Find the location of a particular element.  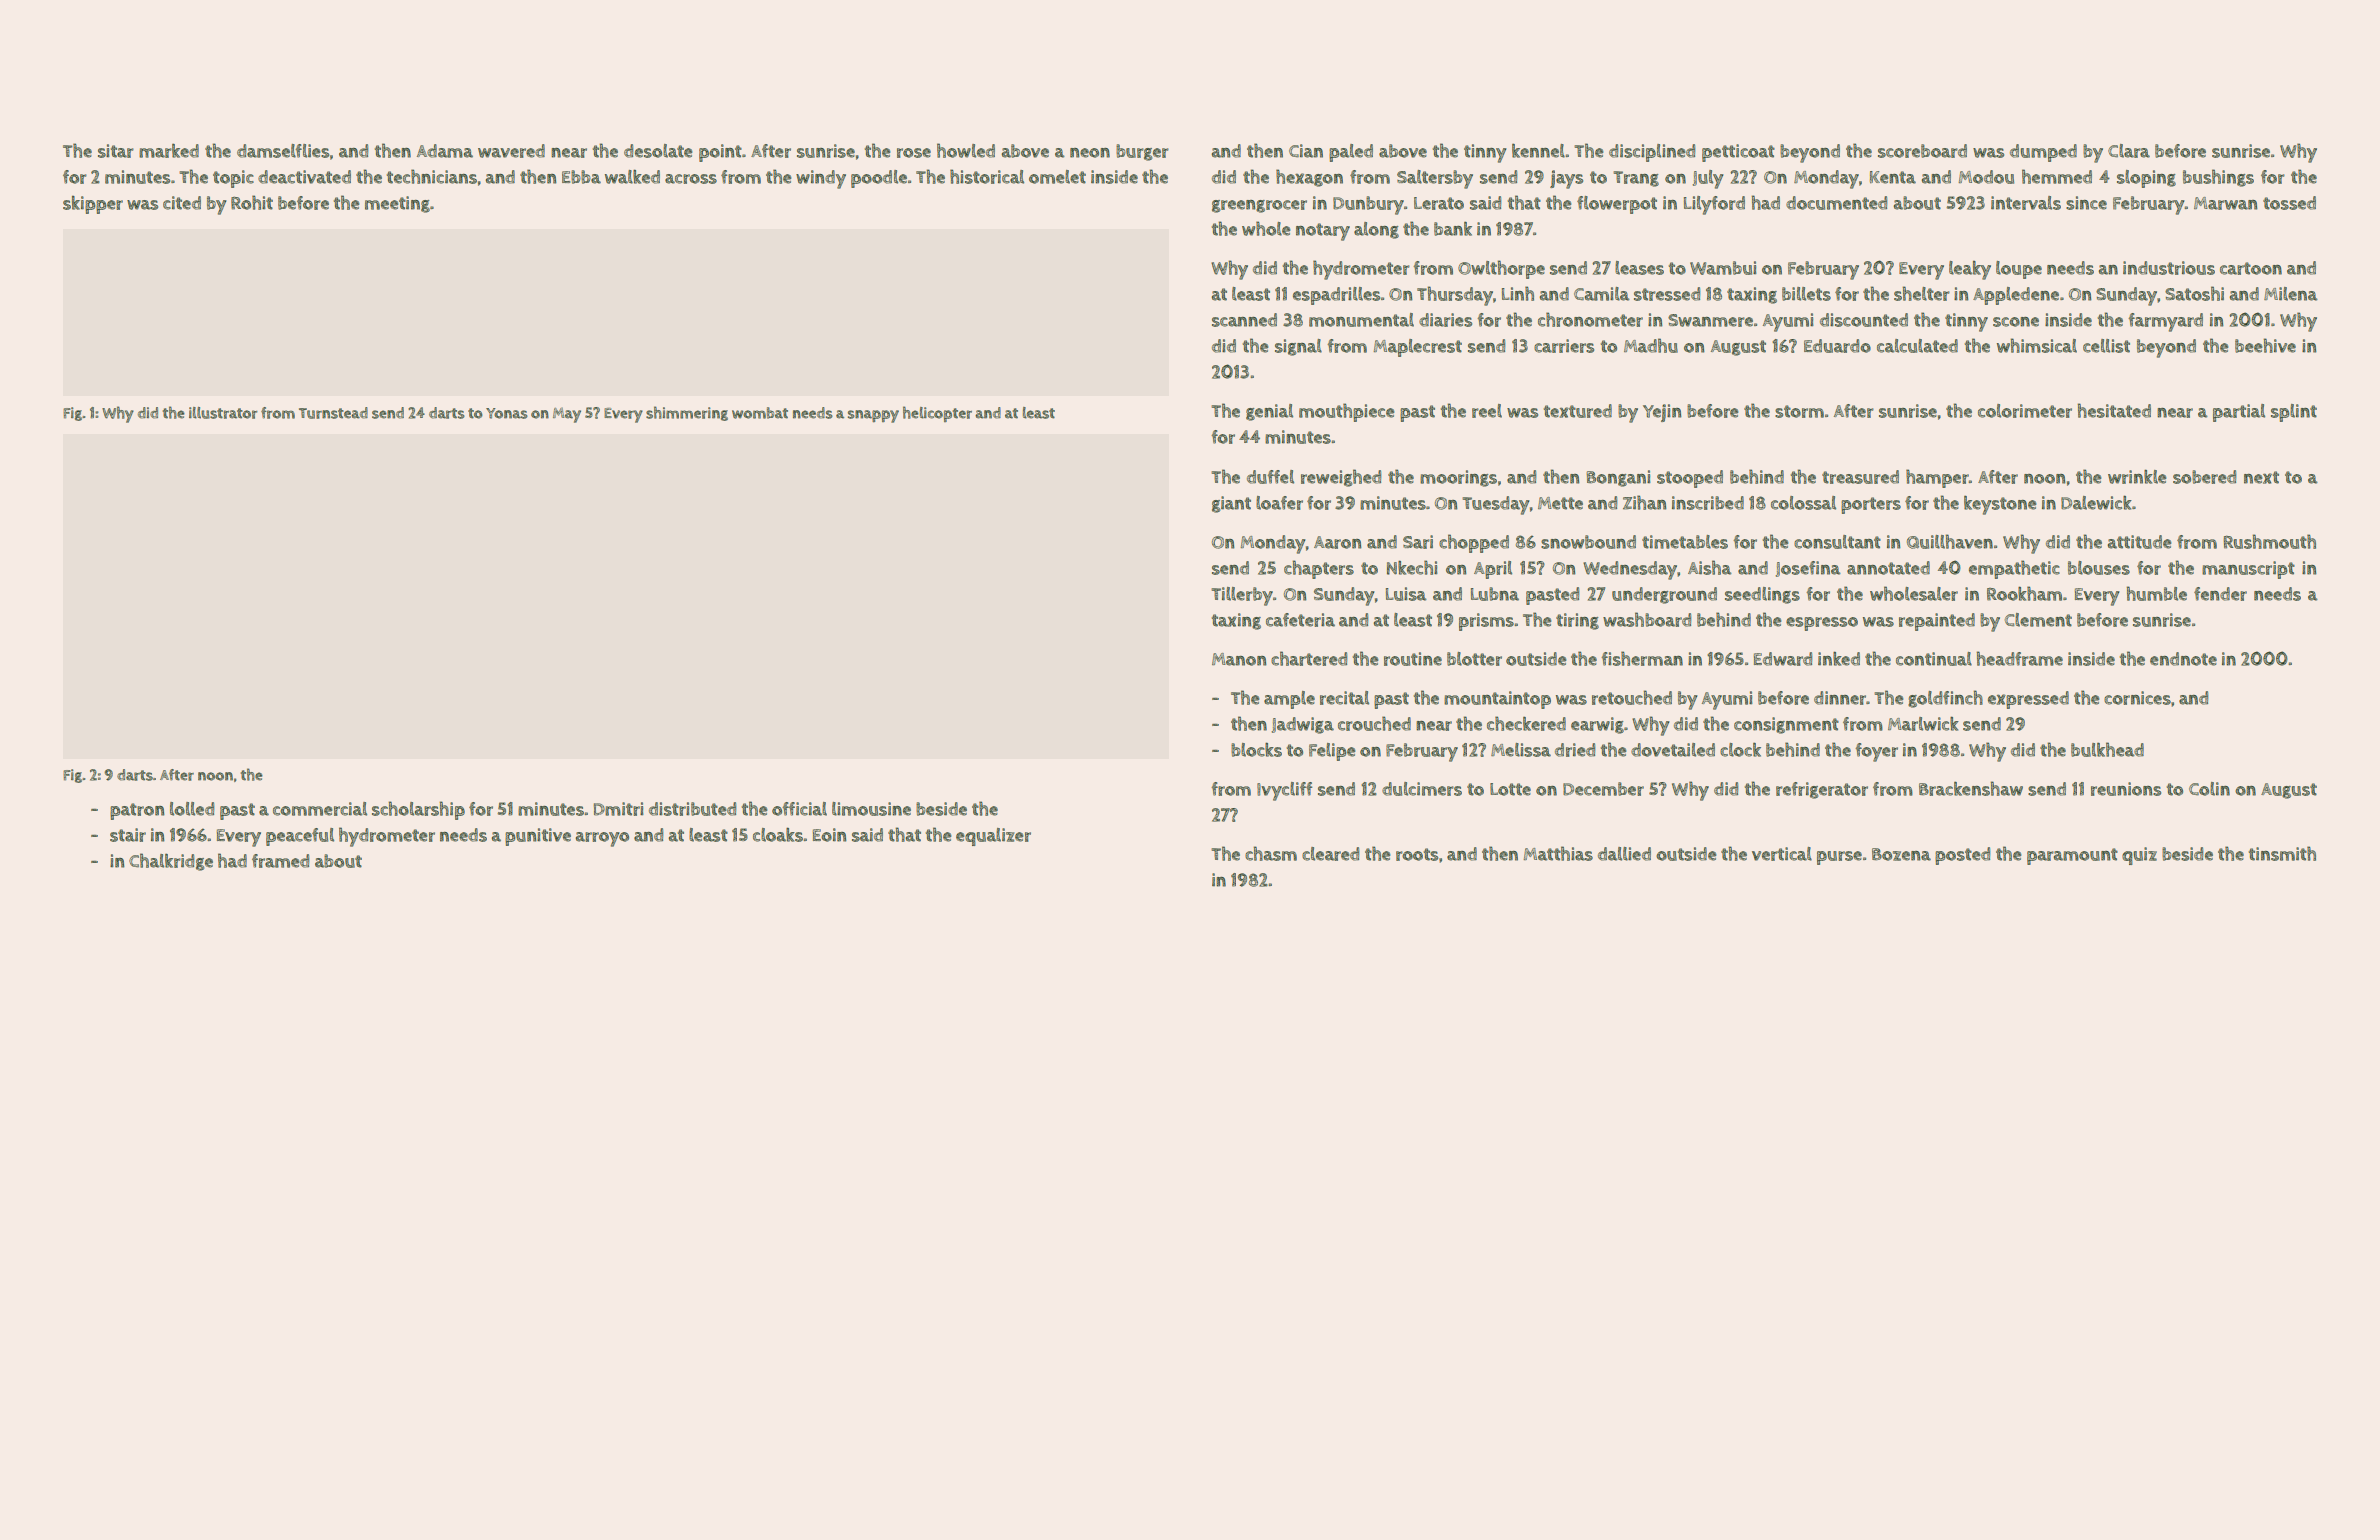

Dmitri is located at coordinates (619, 809).
